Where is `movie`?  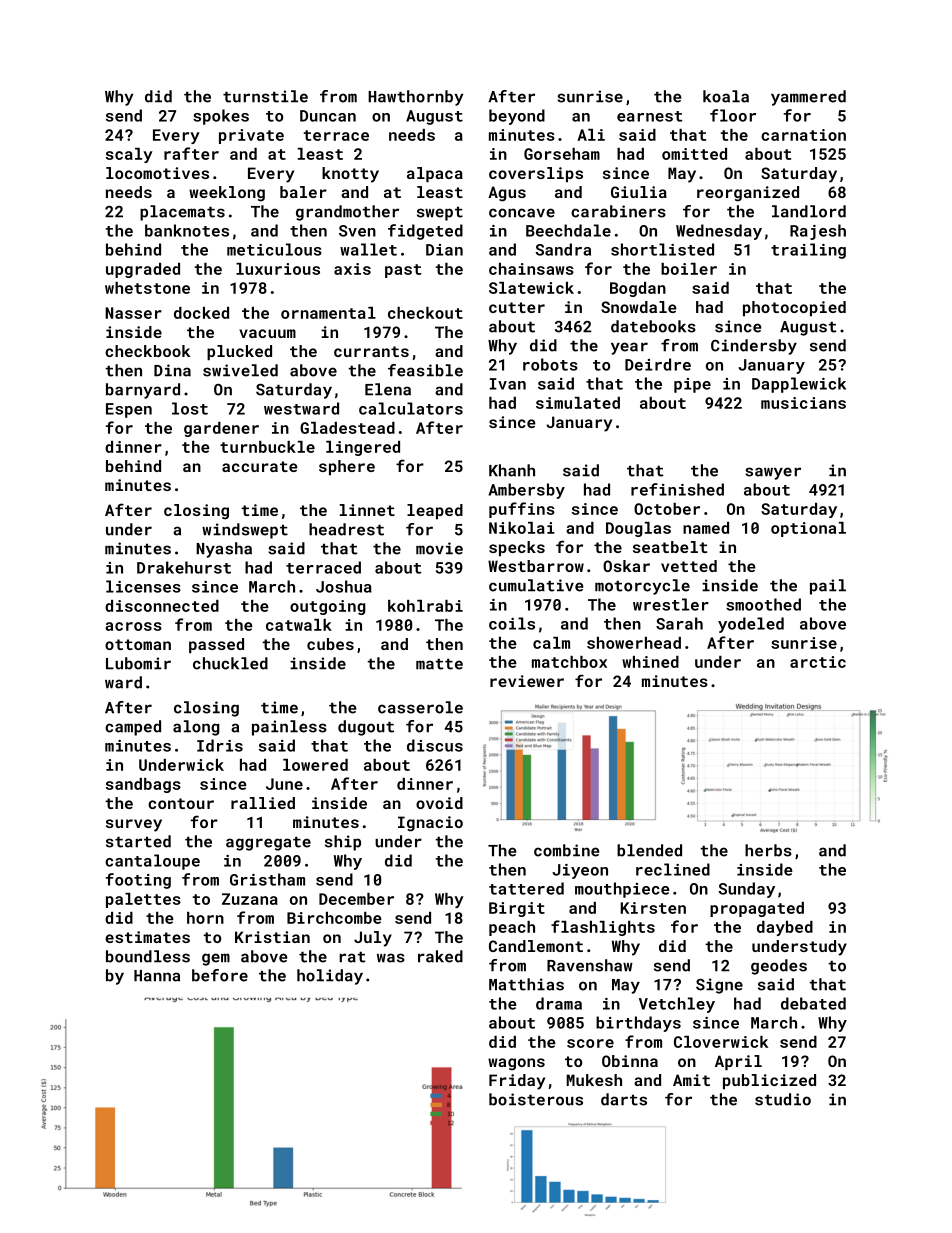
movie is located at coordinates (439, 548).
